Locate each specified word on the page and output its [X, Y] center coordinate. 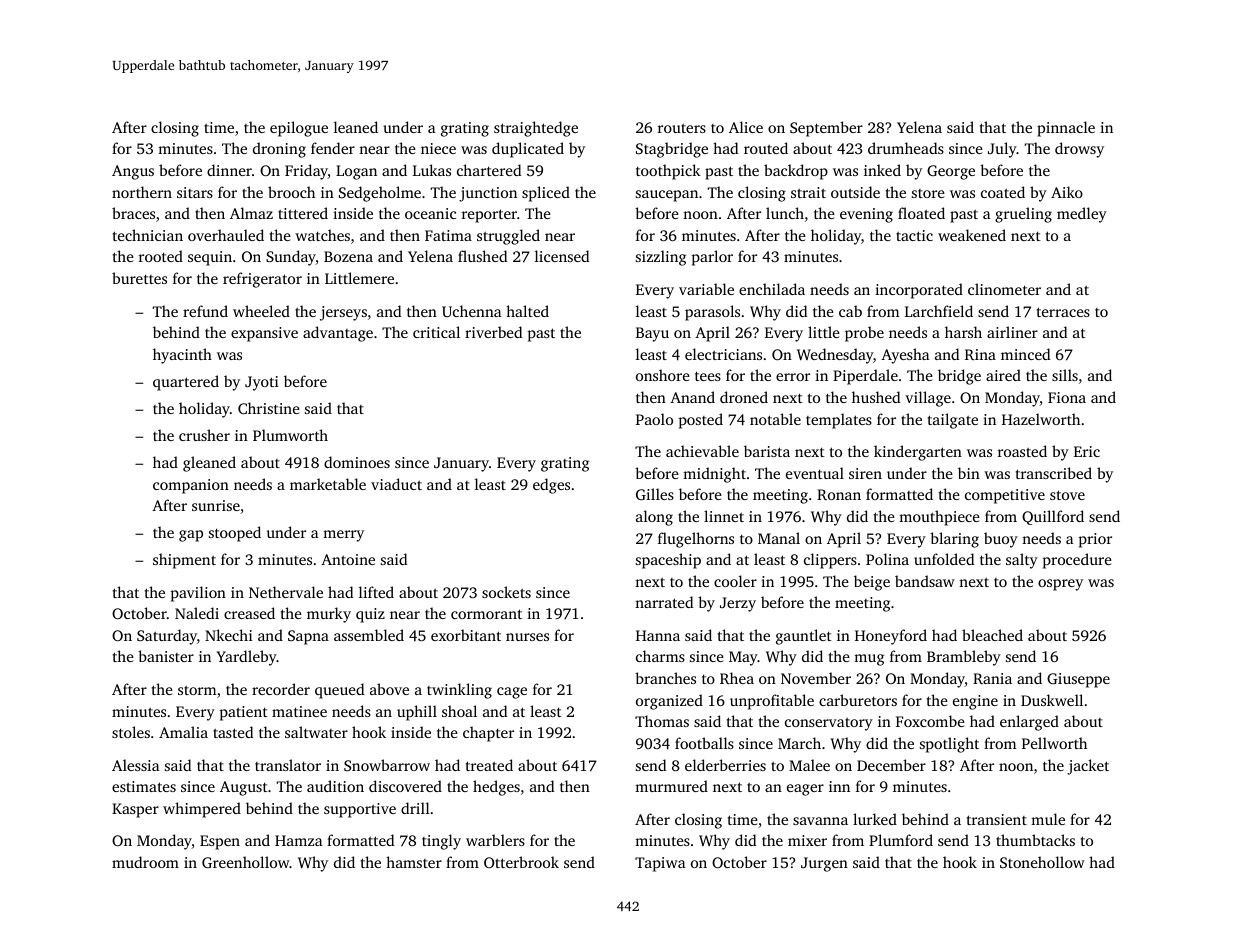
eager [805, 790]
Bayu [652, 334]
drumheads [906, 148]
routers [682, 128]
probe [864, 334]
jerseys [343, 313]
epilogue [299, 129]
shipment [184, 561]
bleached [992, 635]
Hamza [299, 840]
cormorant [486, 614]
